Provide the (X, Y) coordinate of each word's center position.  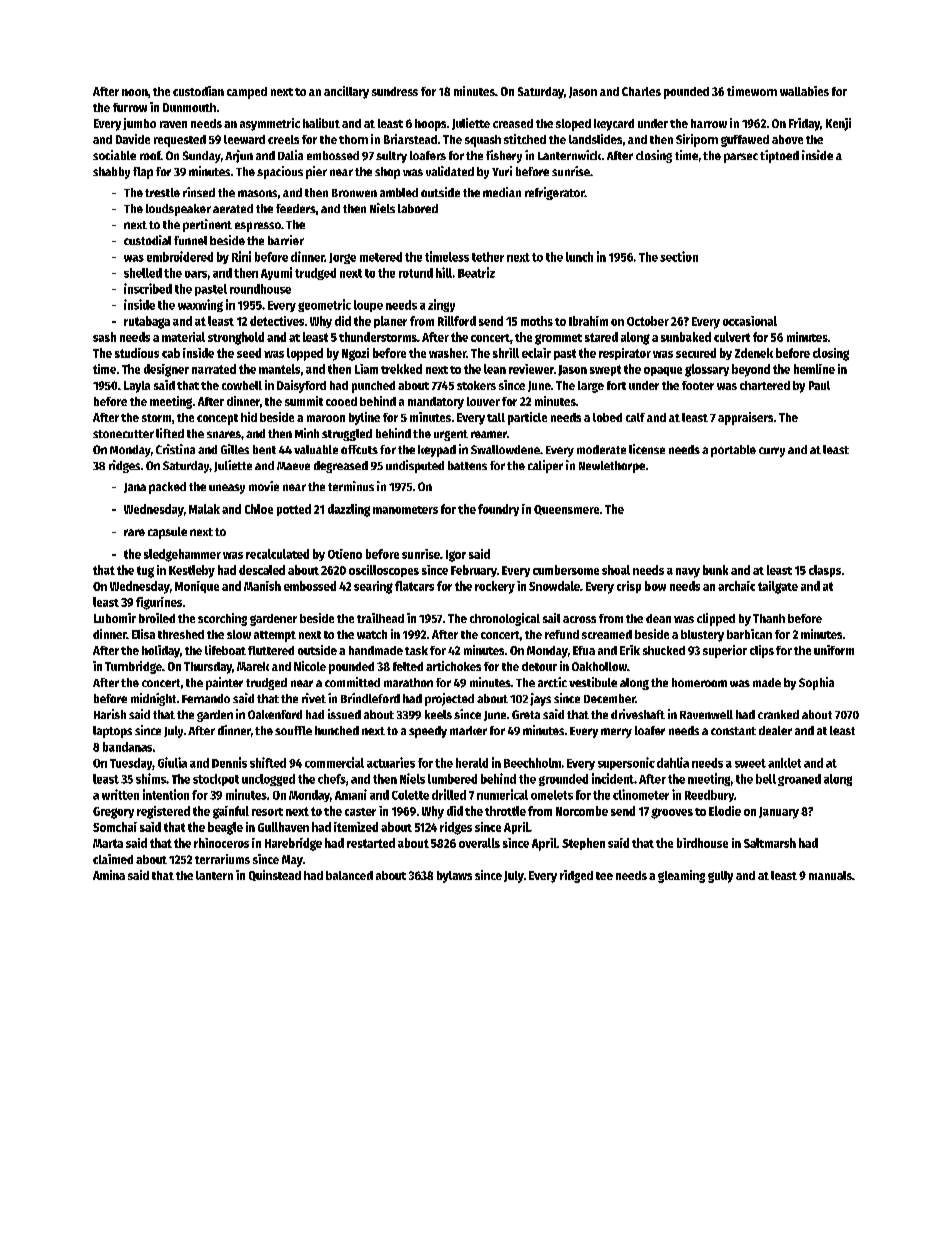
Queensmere (566, 510)
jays (540, 699)
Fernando (206, 698)
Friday (804, 124)
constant (733, 731)
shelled (143, 273)
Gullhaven (283, 827)
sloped (573, 125)
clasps (825, 571)
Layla (137, 387)
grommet (558, 339)
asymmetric (270, 124)
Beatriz (476, 272)
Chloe (259, 509)
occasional (750, 321)
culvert (732, 337)
